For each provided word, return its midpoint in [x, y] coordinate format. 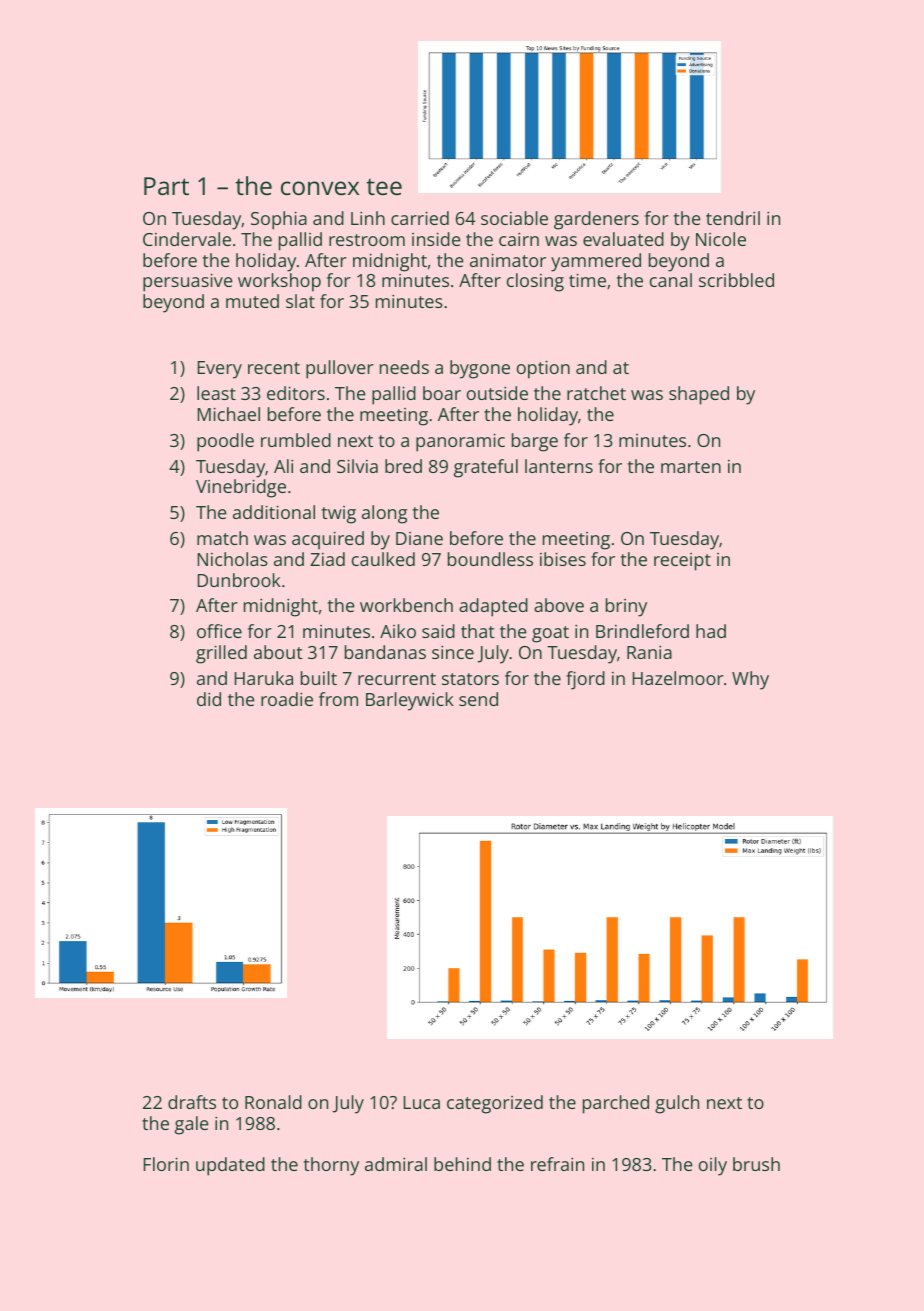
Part [166, 186]
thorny [331, 1166]
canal [671, 280]
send [478, 699]
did [209, 699]
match [222, 538]
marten [691, 467]
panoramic [460, 442]
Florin [166, 1164]
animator [508, 260]
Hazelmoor [678, 678]
